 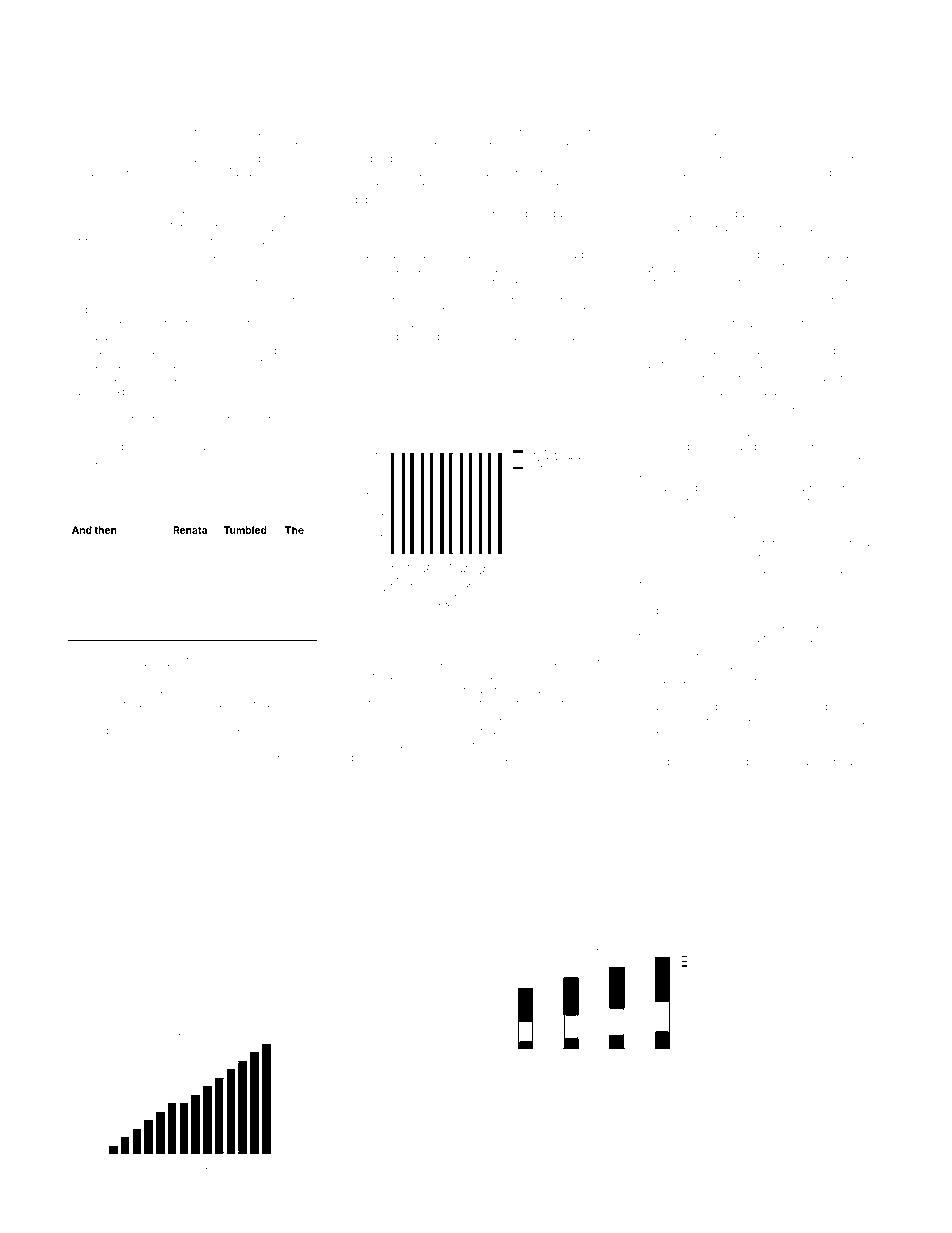 What do you see at coordinates (294, 446) in the image?
I see `lecturer` at bounding box center [294, 446].
